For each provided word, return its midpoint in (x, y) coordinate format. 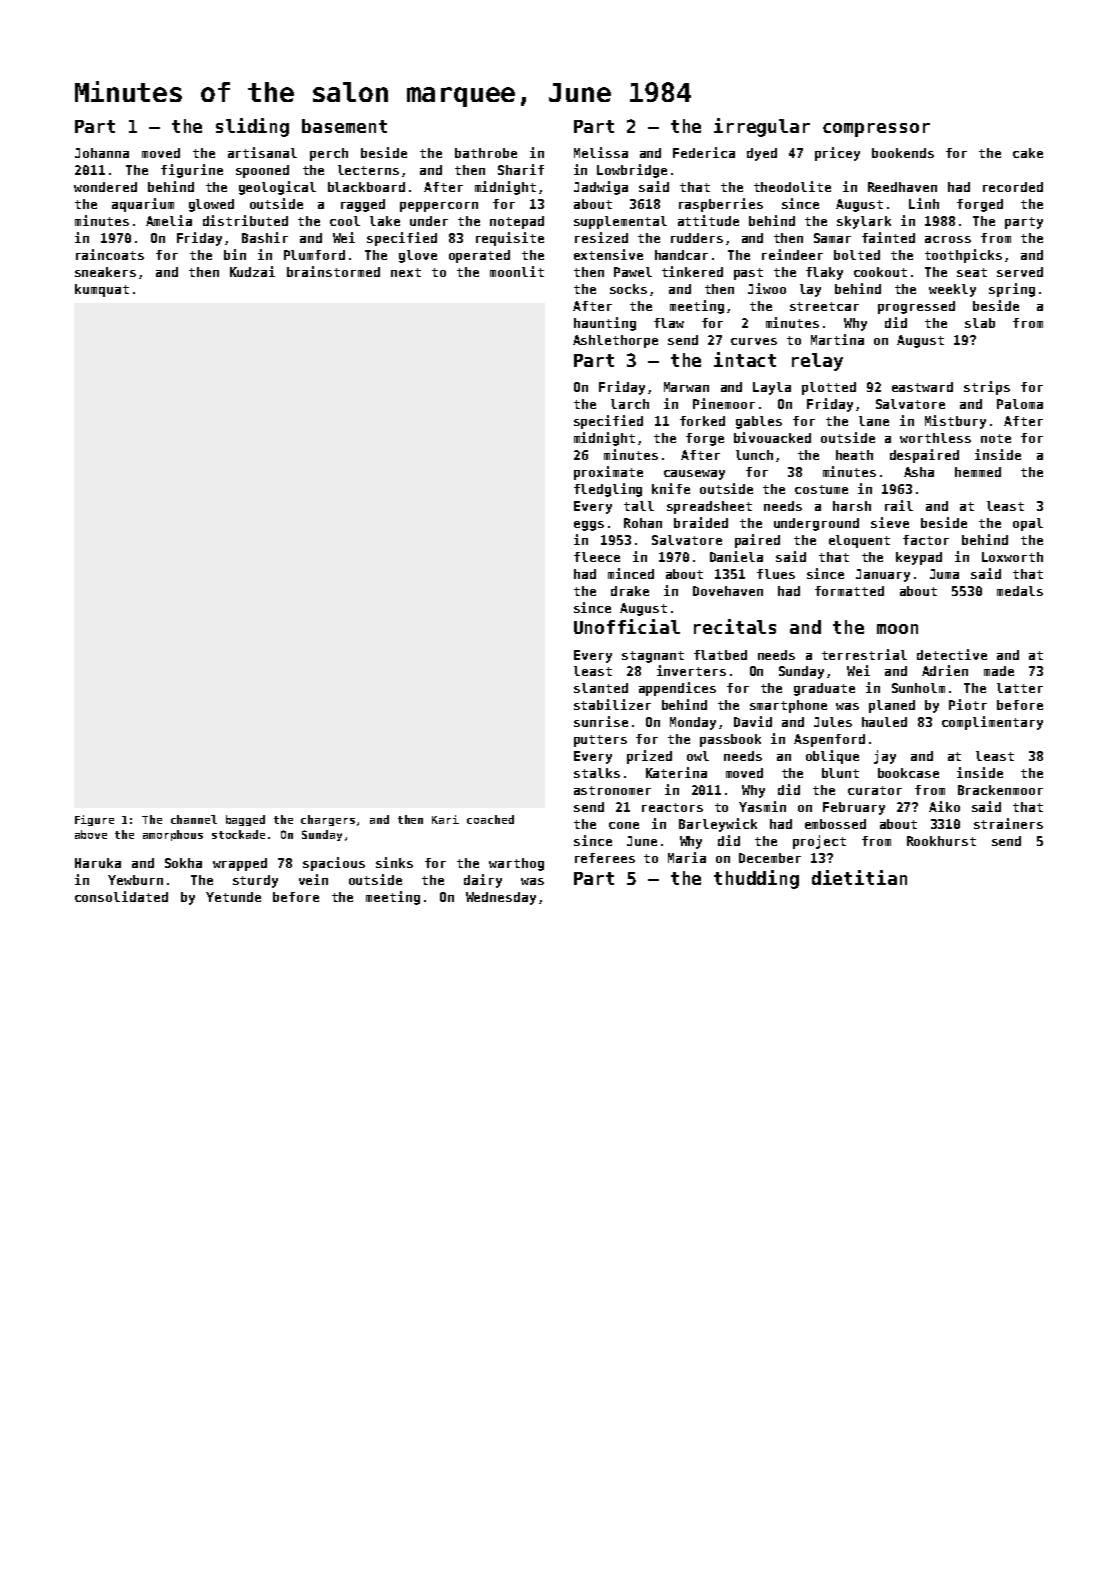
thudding (756, 879)
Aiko (944, 806)
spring (1012, 290)
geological (277, 188)
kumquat (102, 290)
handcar (681, 255)
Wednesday (501, 898)
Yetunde (233, 897)
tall (639, 506)
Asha (919, 472)
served (1020, 272)
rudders (697, 238)
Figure (94, 820)
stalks (597, 773)
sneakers (105, 272)
